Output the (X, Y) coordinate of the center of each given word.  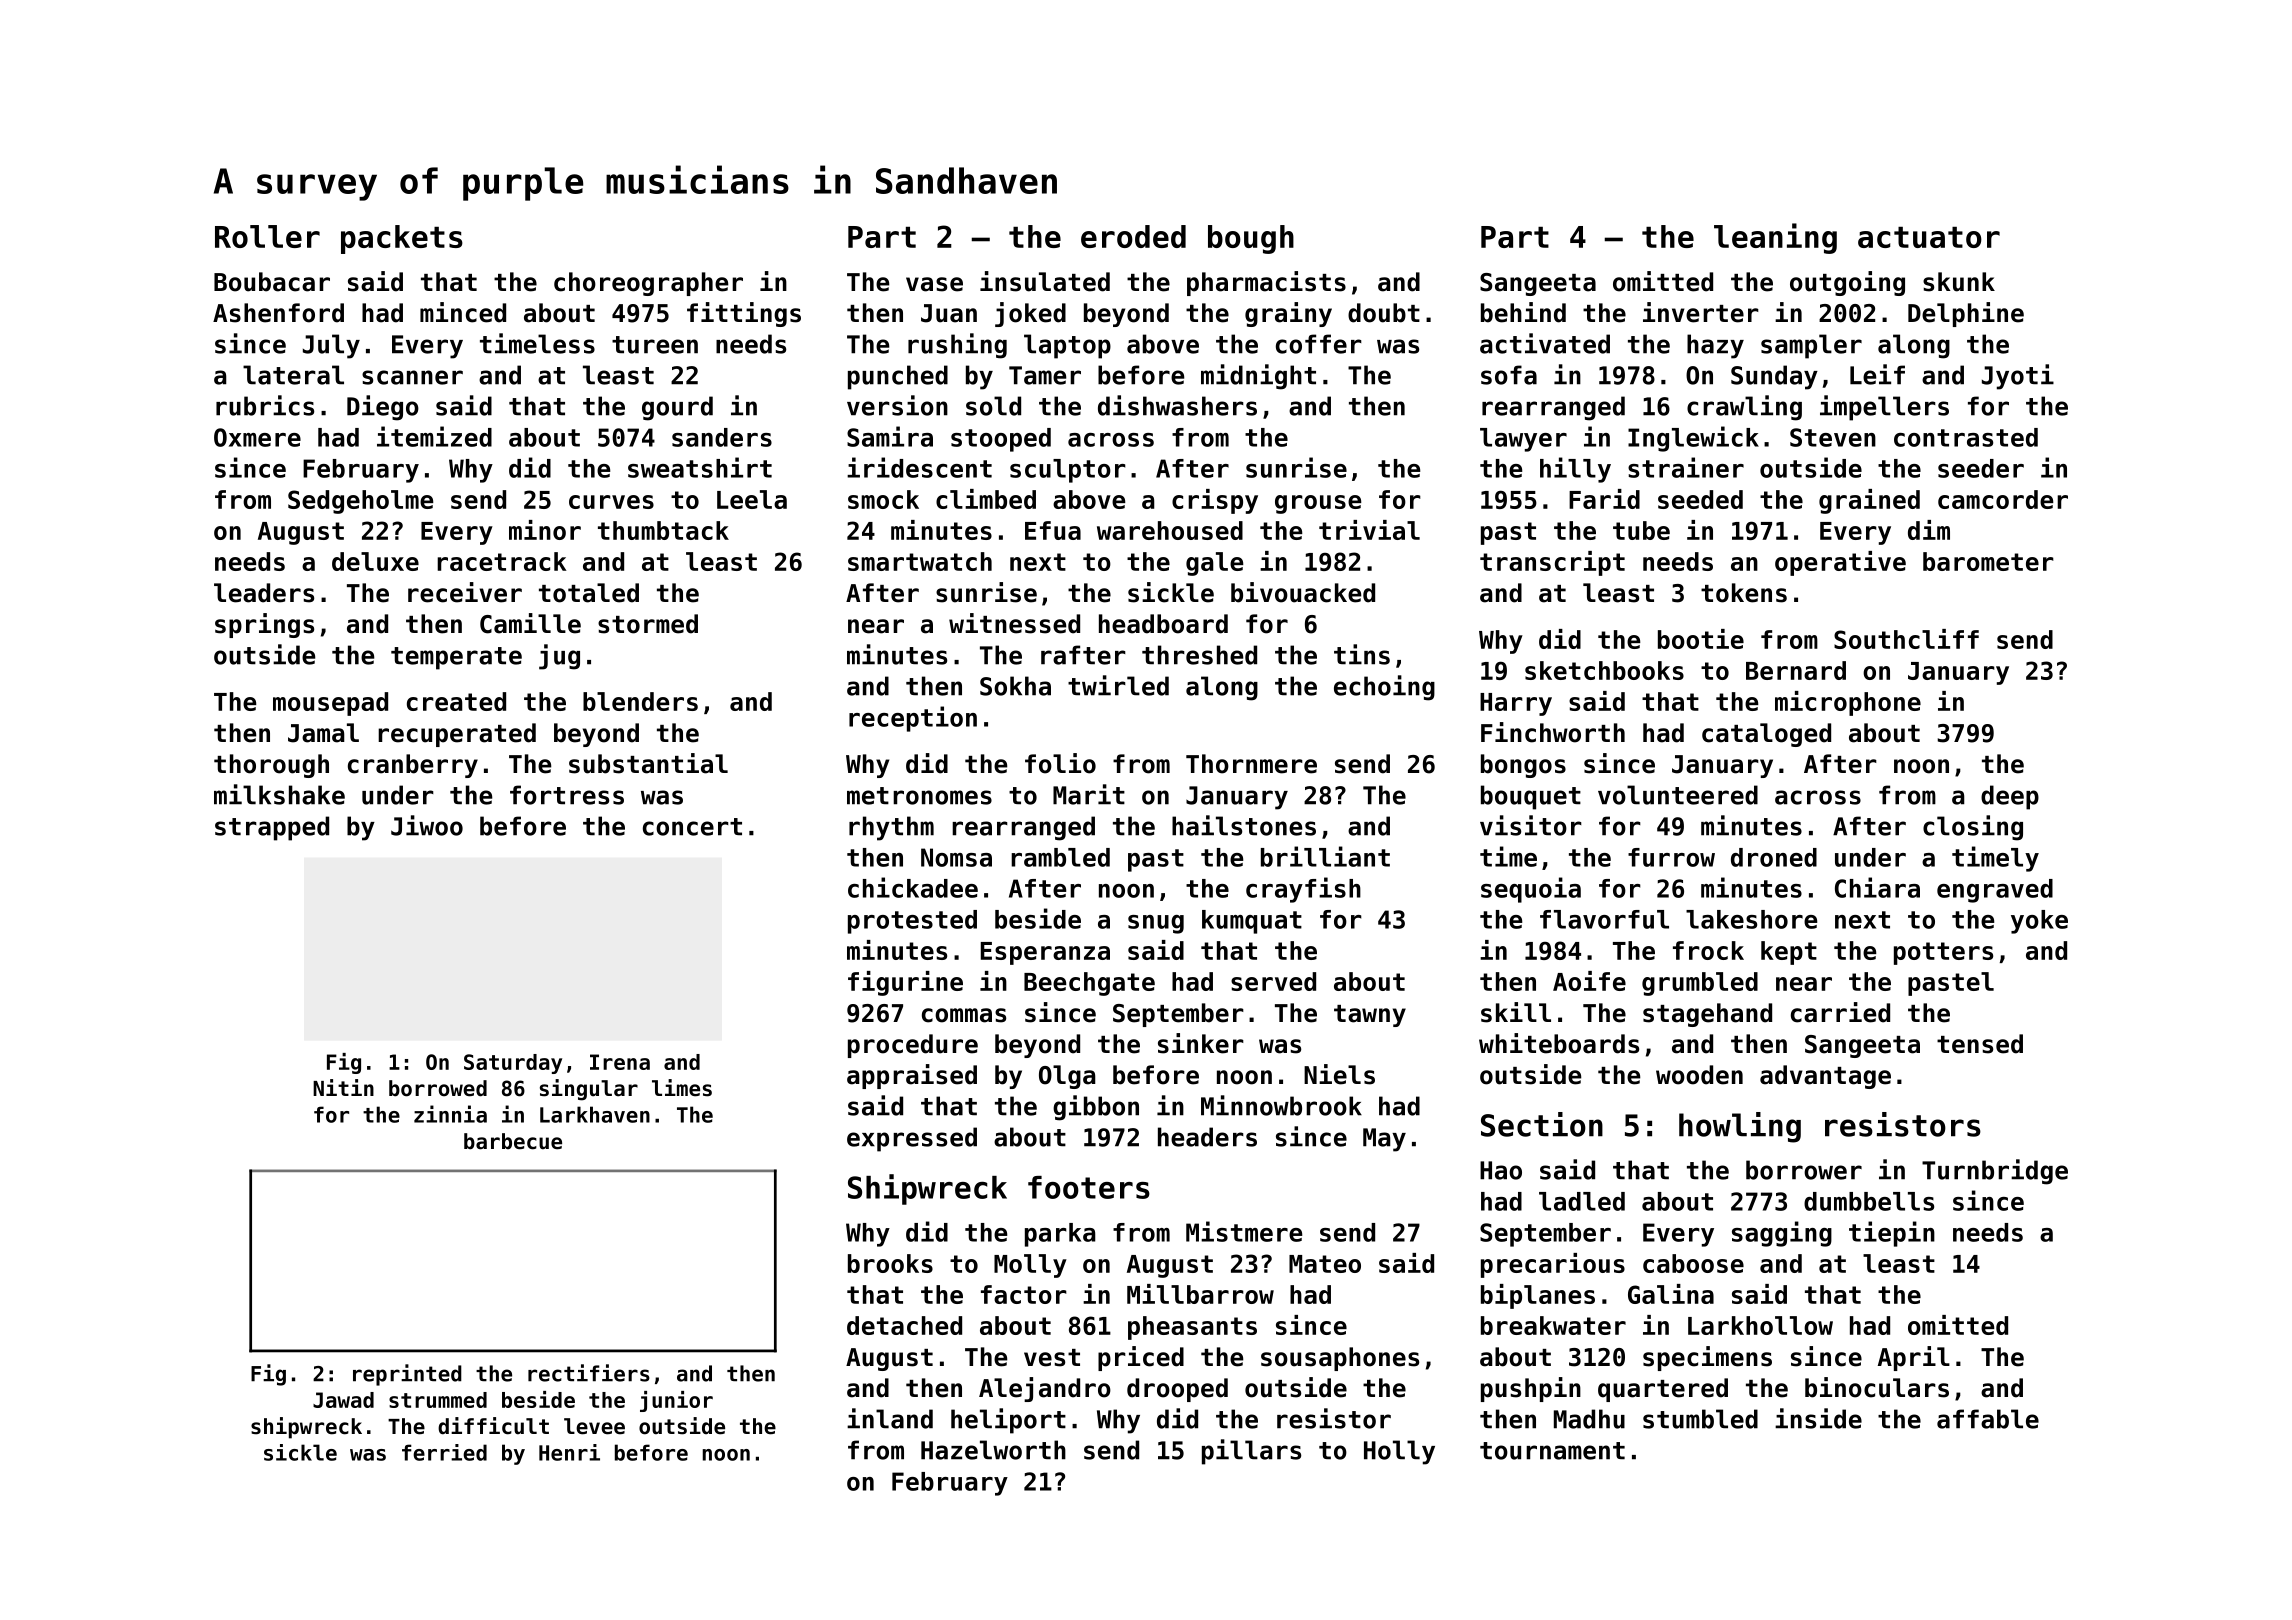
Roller (267, 236)
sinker (1201, 1043)
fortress (567, 795)
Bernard (1796, 670)
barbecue (513, 1141)
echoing (1384, 688)
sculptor (1068, 471)
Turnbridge (1995, 1172)
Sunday (1774, 377)
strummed (438, 1400)
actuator (1929, 237)
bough (1251, 239)
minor (545, 530)
